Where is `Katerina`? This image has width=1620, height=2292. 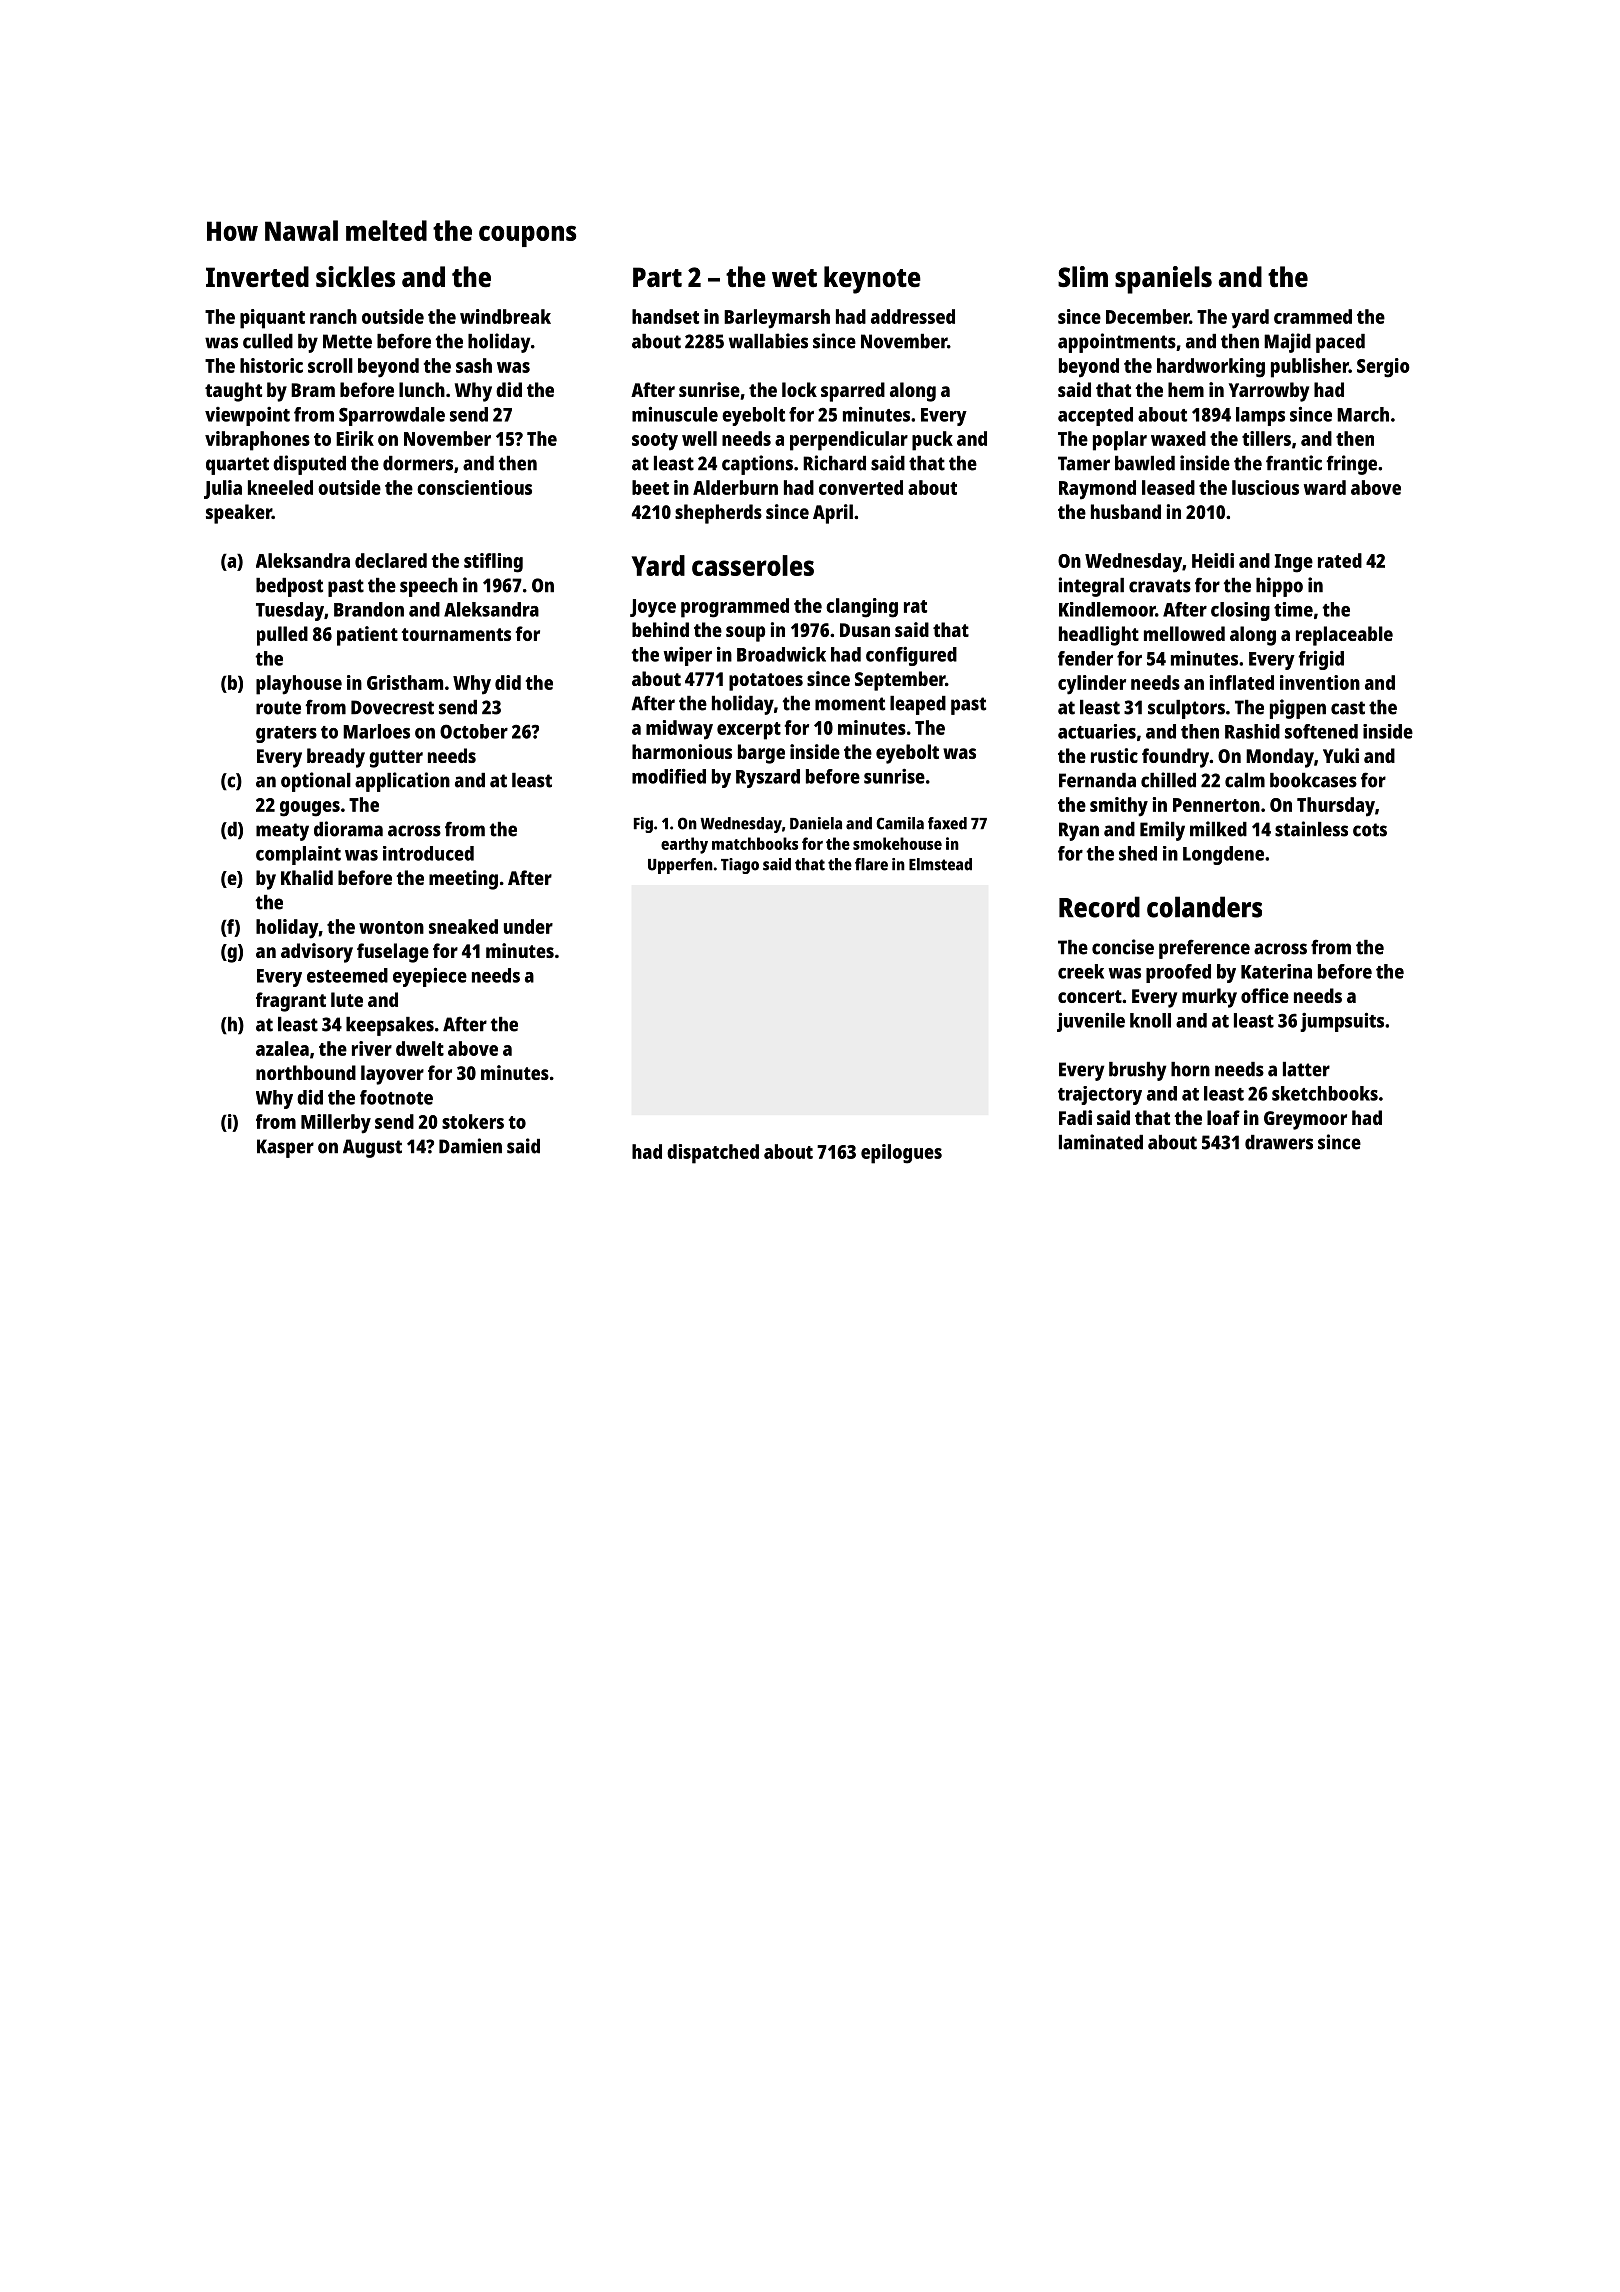
Katerina is located at coordinates (1276, 971).
